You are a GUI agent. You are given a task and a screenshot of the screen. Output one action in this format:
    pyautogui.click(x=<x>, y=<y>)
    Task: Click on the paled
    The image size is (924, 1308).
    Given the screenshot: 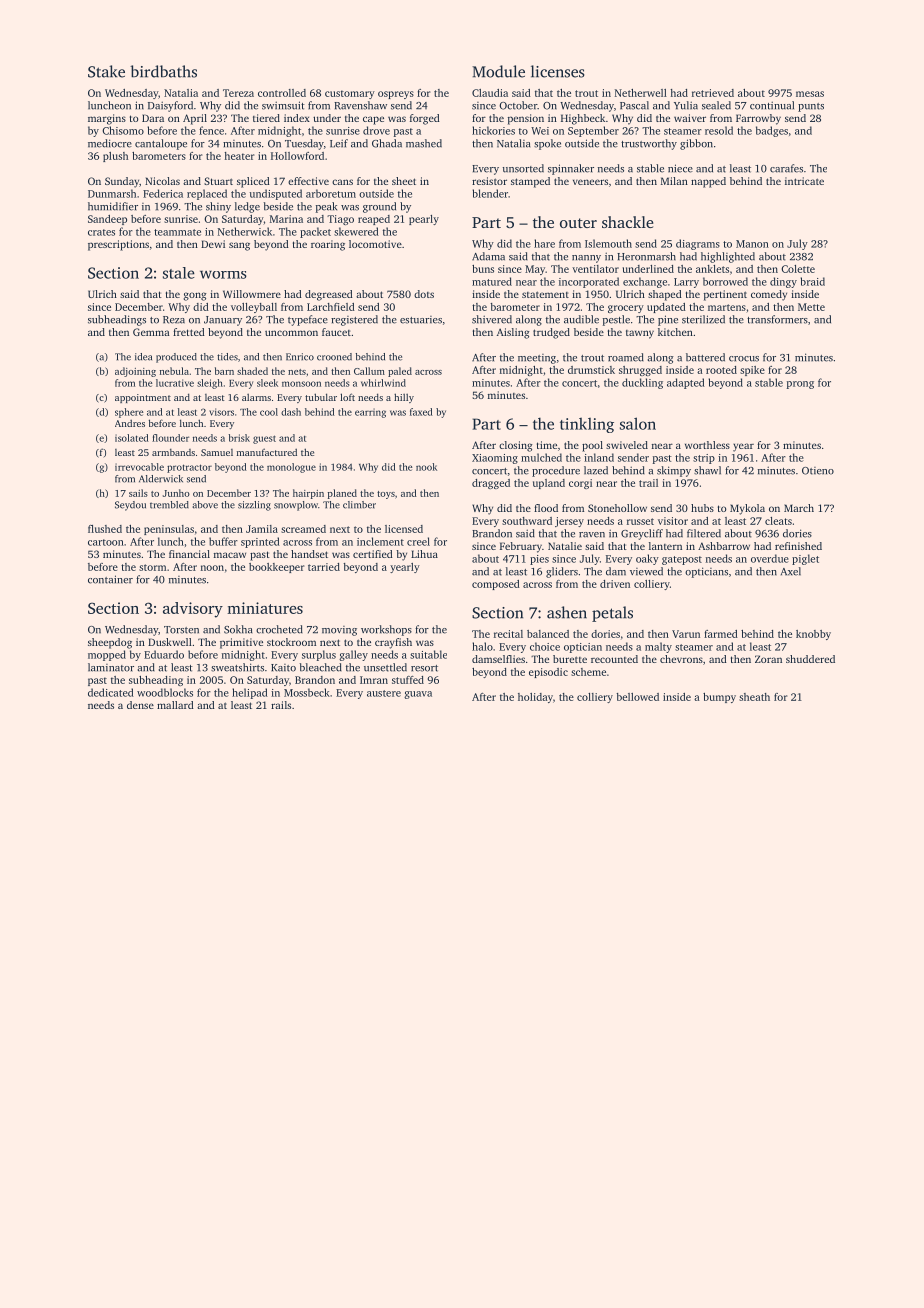 What is the action you would take?
    pyautogui.click(x=400, y=372)
